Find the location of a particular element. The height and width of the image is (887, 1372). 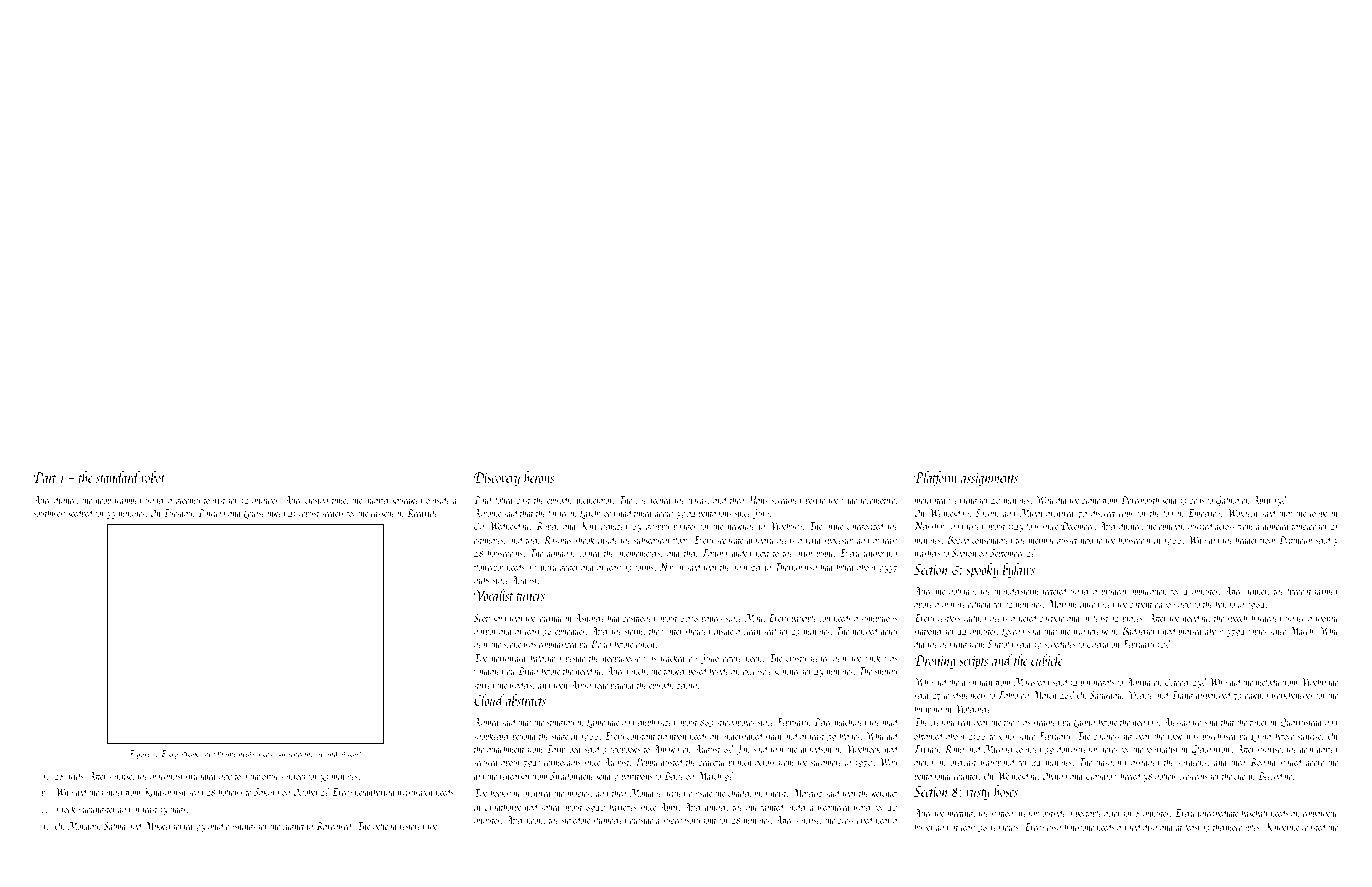

robot is located at coordinates (153, 477).
